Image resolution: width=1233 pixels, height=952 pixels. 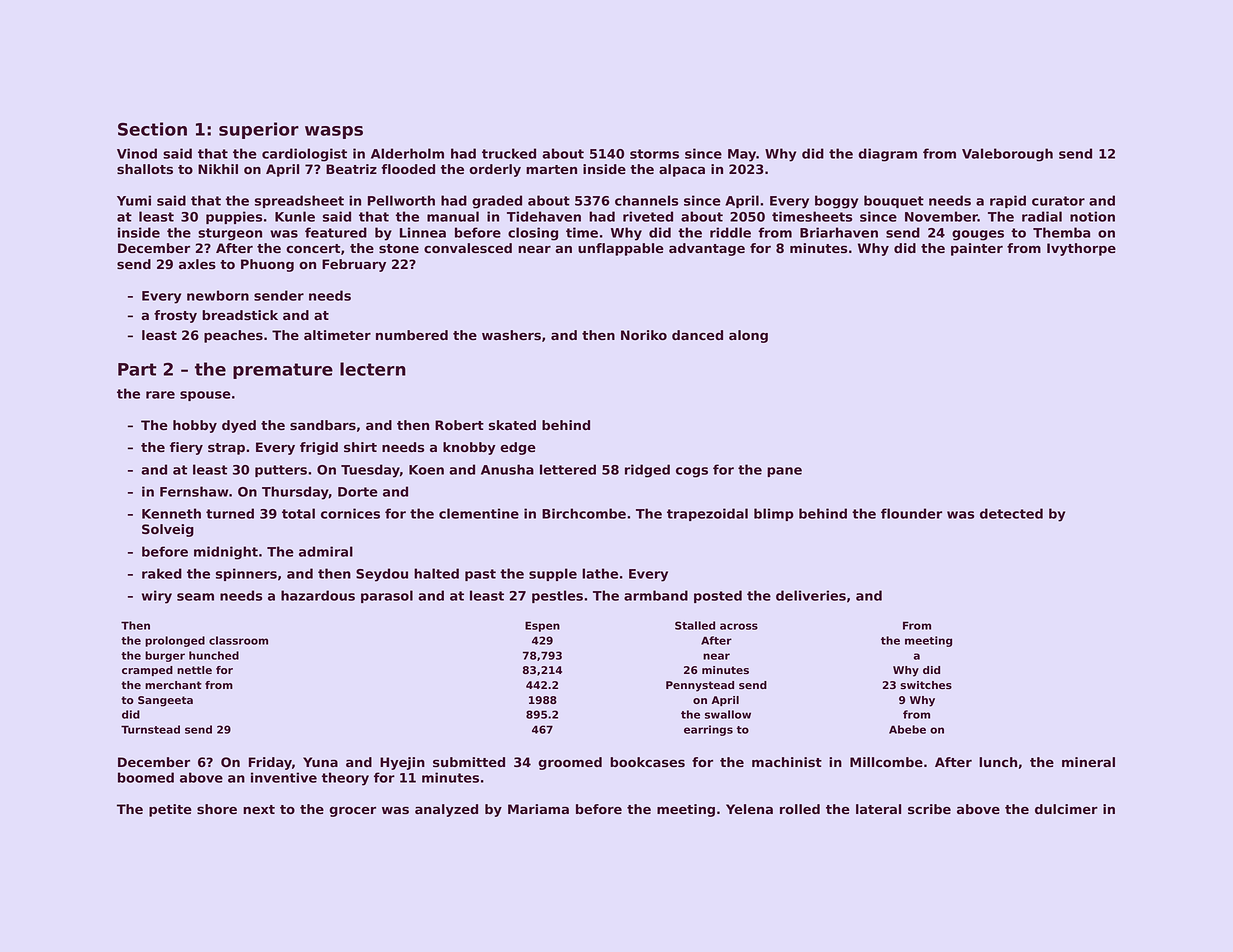 What do you see at coordinates (197, 264) in the document?
I see `axles` at bounding box center [197, 264].
